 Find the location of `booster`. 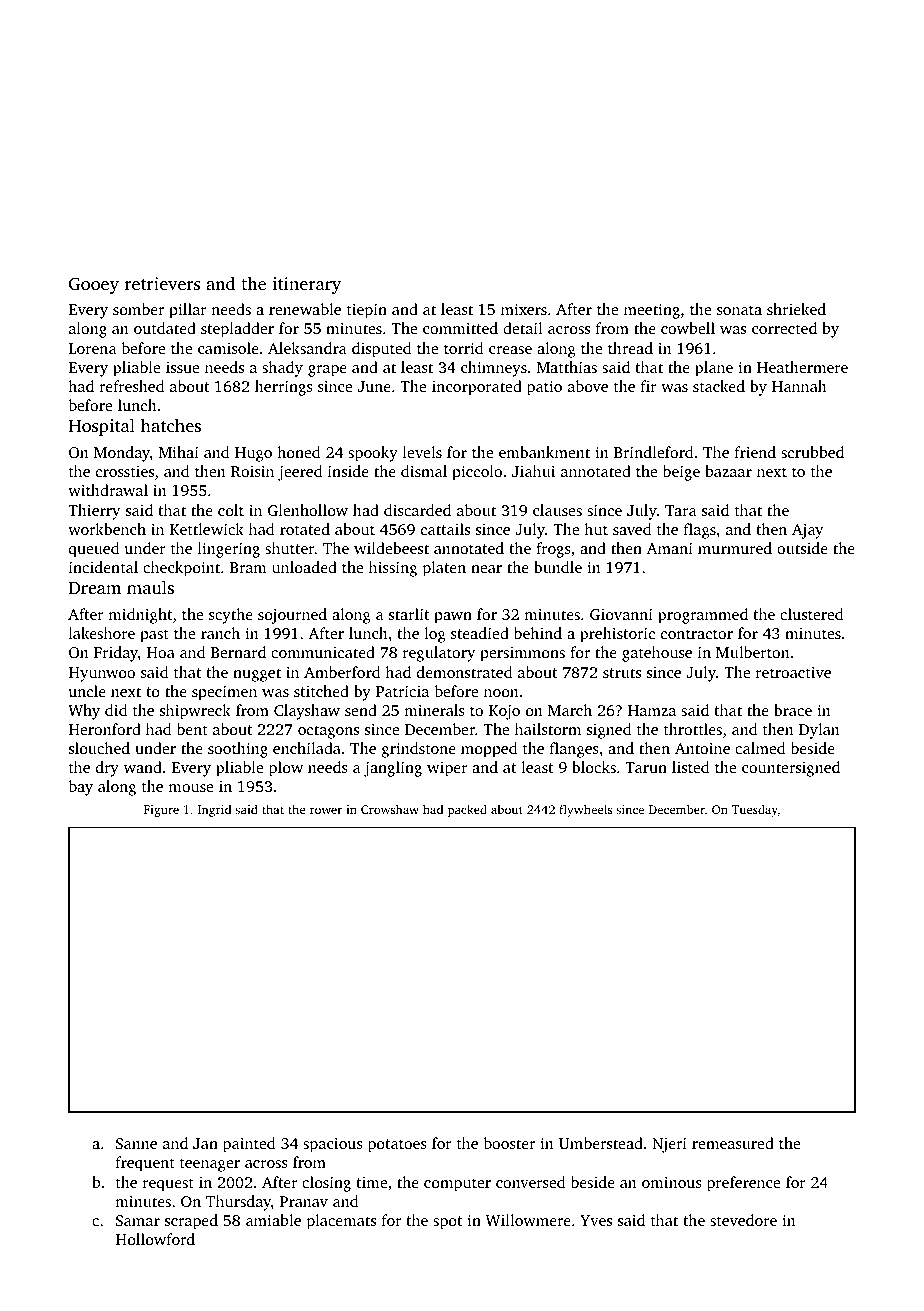

booster is located at coordinates (509, 1143).
